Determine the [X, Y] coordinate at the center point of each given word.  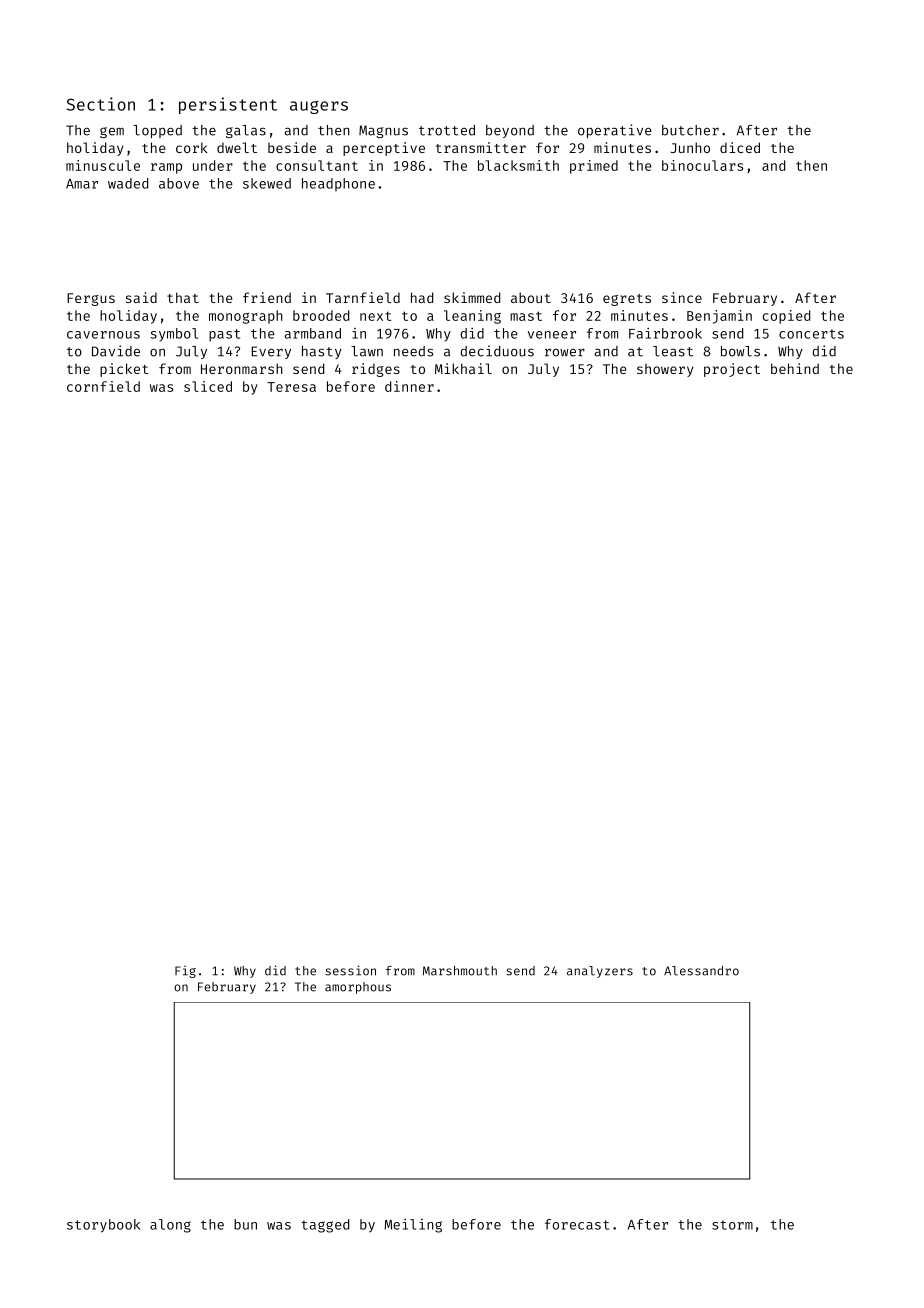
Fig [185, 971]
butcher [690, 130]
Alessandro [701, 971]
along [170, 1226]
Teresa [291, 387]
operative [615, 131]
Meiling [413, 1226]
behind [795, 368]
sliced [208, 386]
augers [319, 107]
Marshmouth [460, 971]
